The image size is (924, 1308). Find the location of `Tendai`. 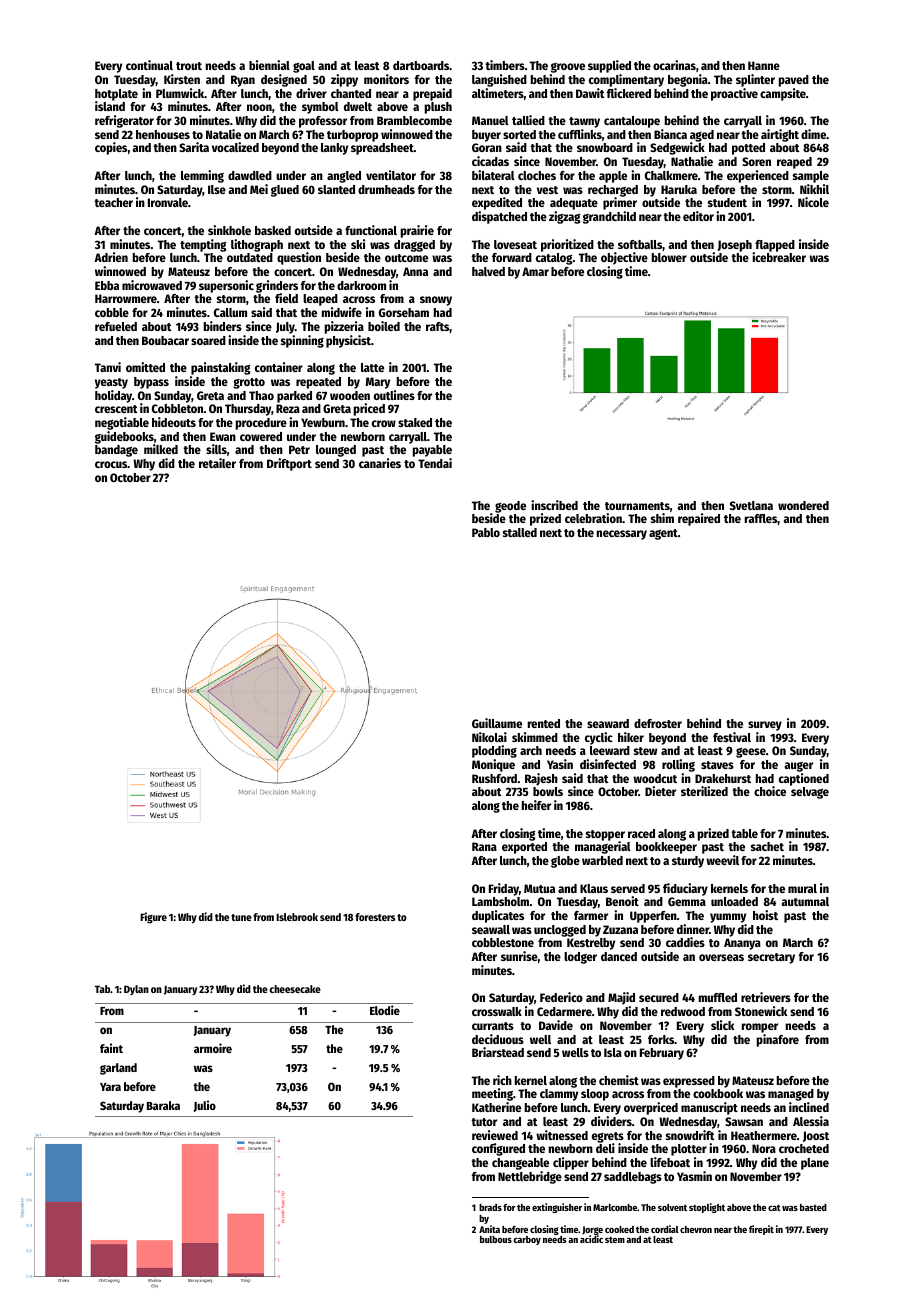

Tendai is located at coordinates (435, 463).
